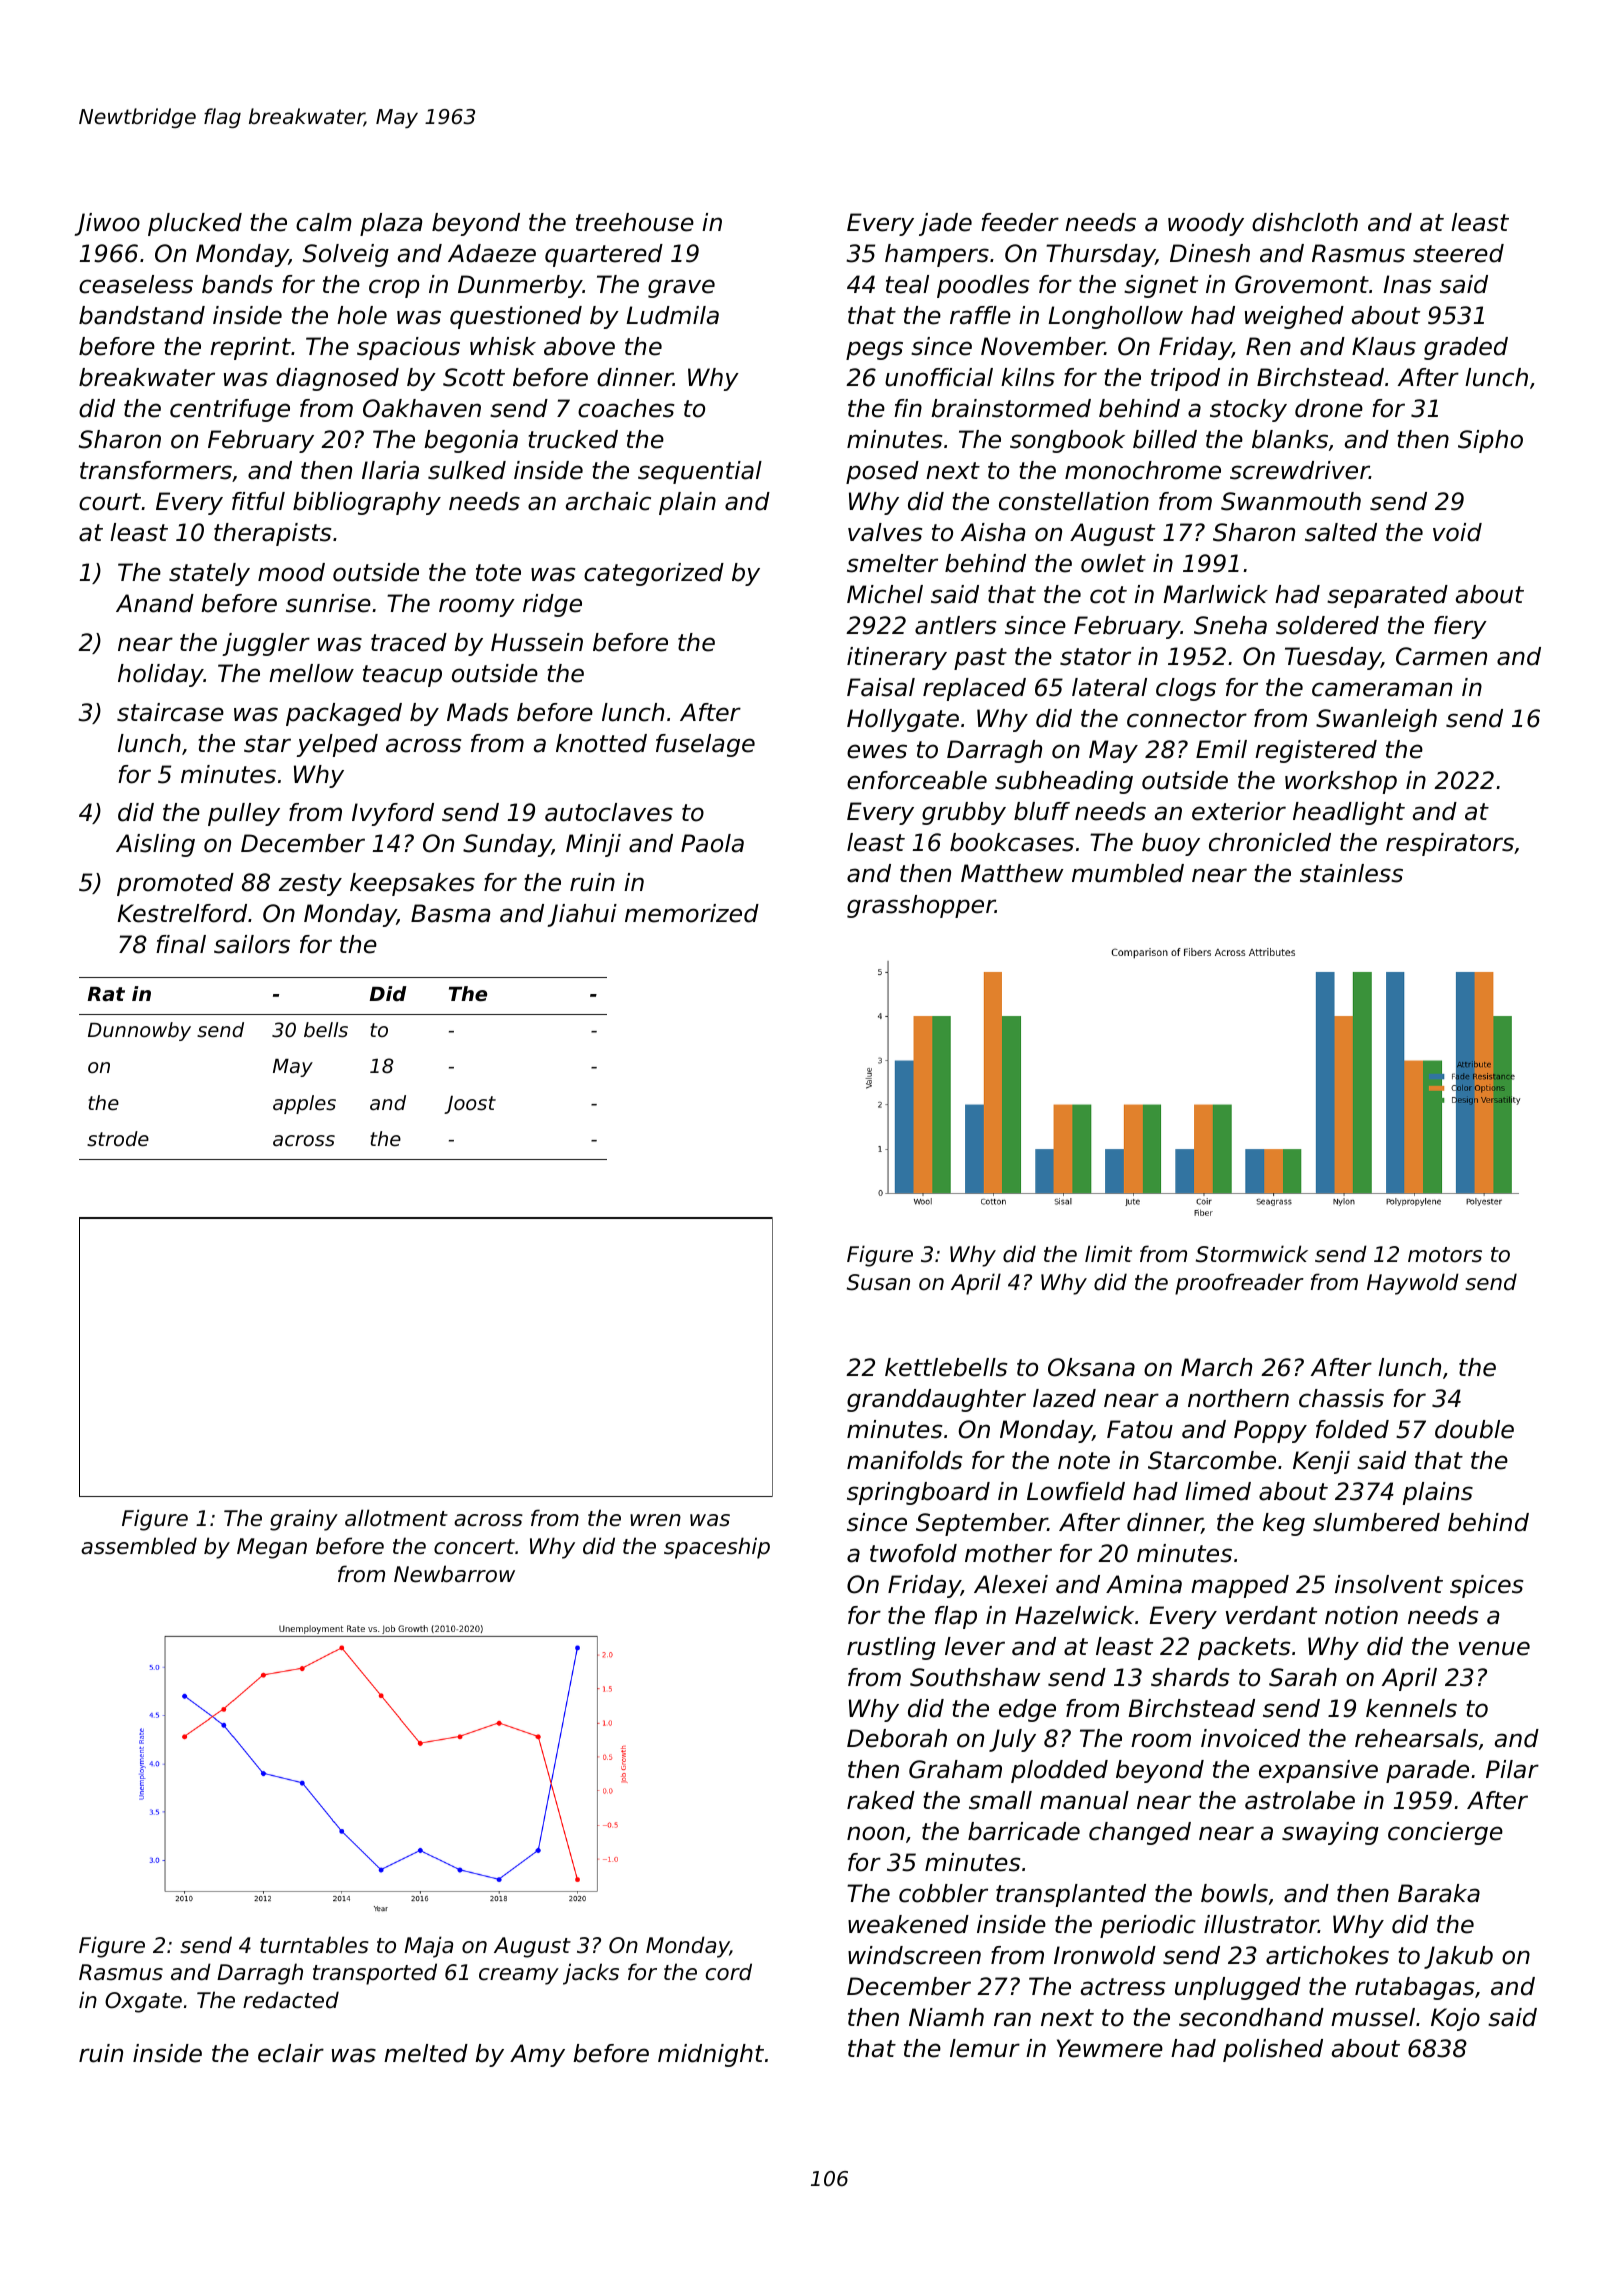 This image has height=2292, width=1620. I want to click on billed, so click(1165, 439).
